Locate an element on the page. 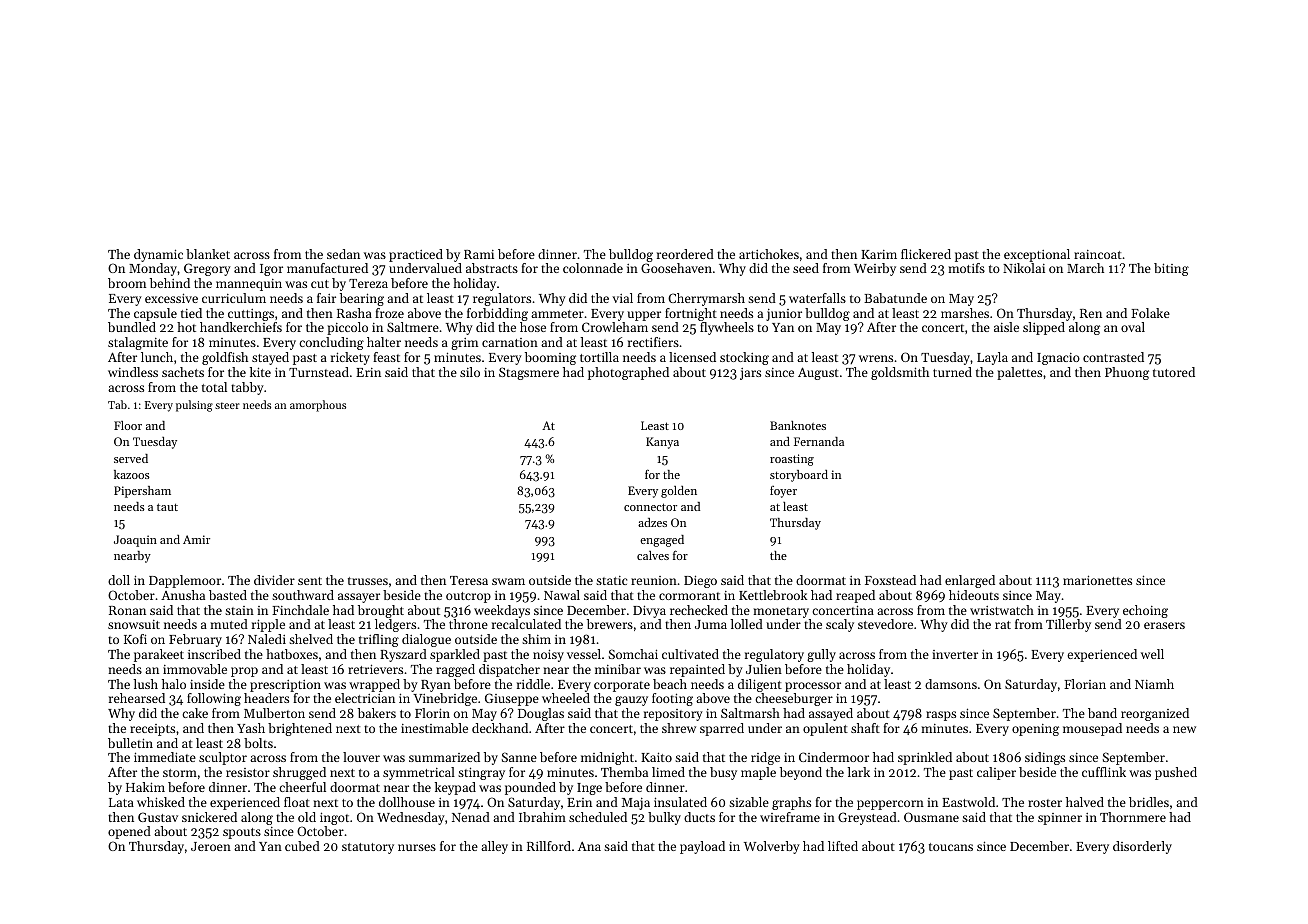  broom is located at coordinates (127, 283).
